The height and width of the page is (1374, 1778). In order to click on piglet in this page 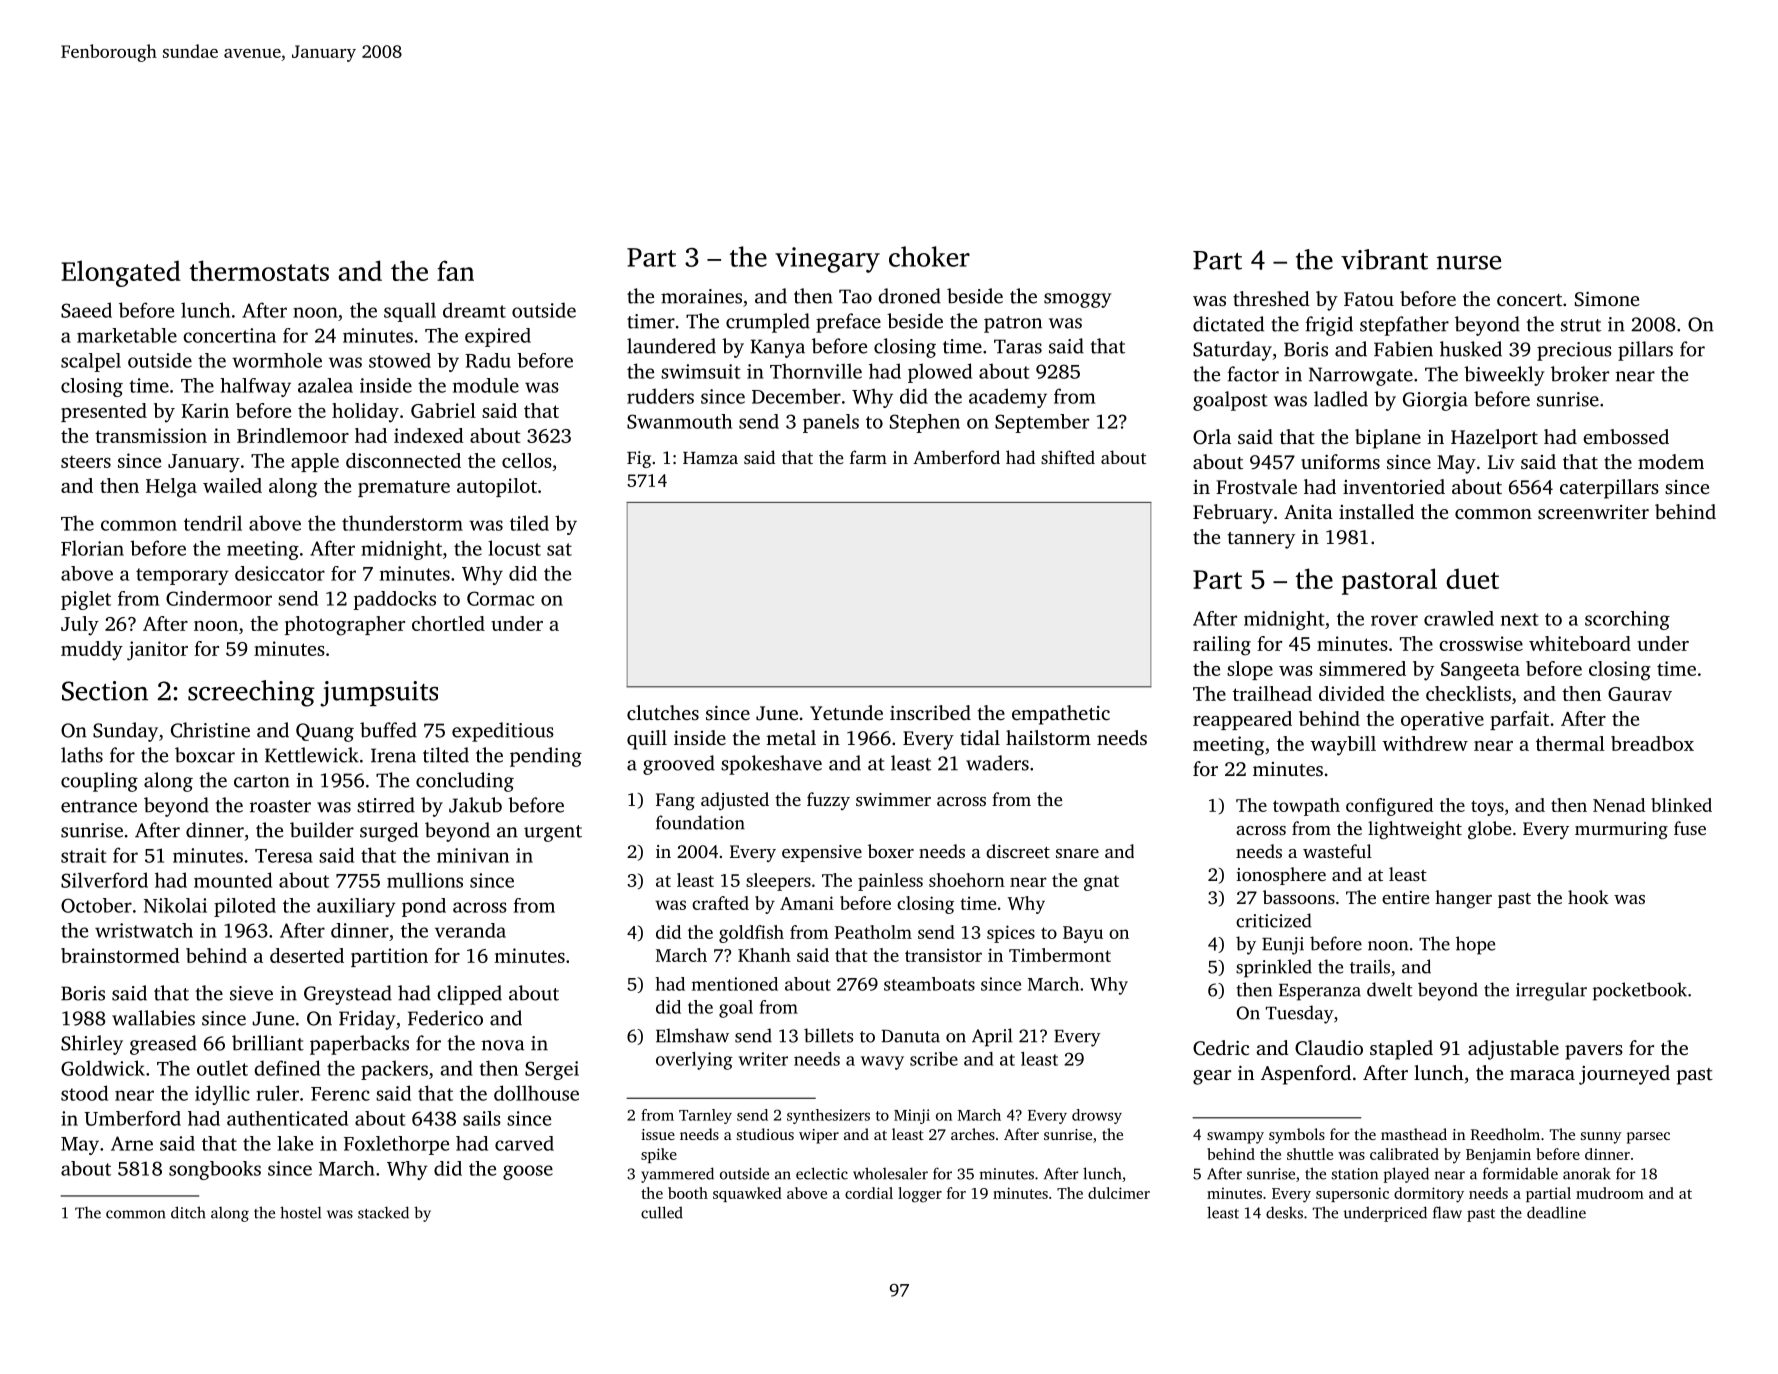, I will do `click(86, 600)`.
